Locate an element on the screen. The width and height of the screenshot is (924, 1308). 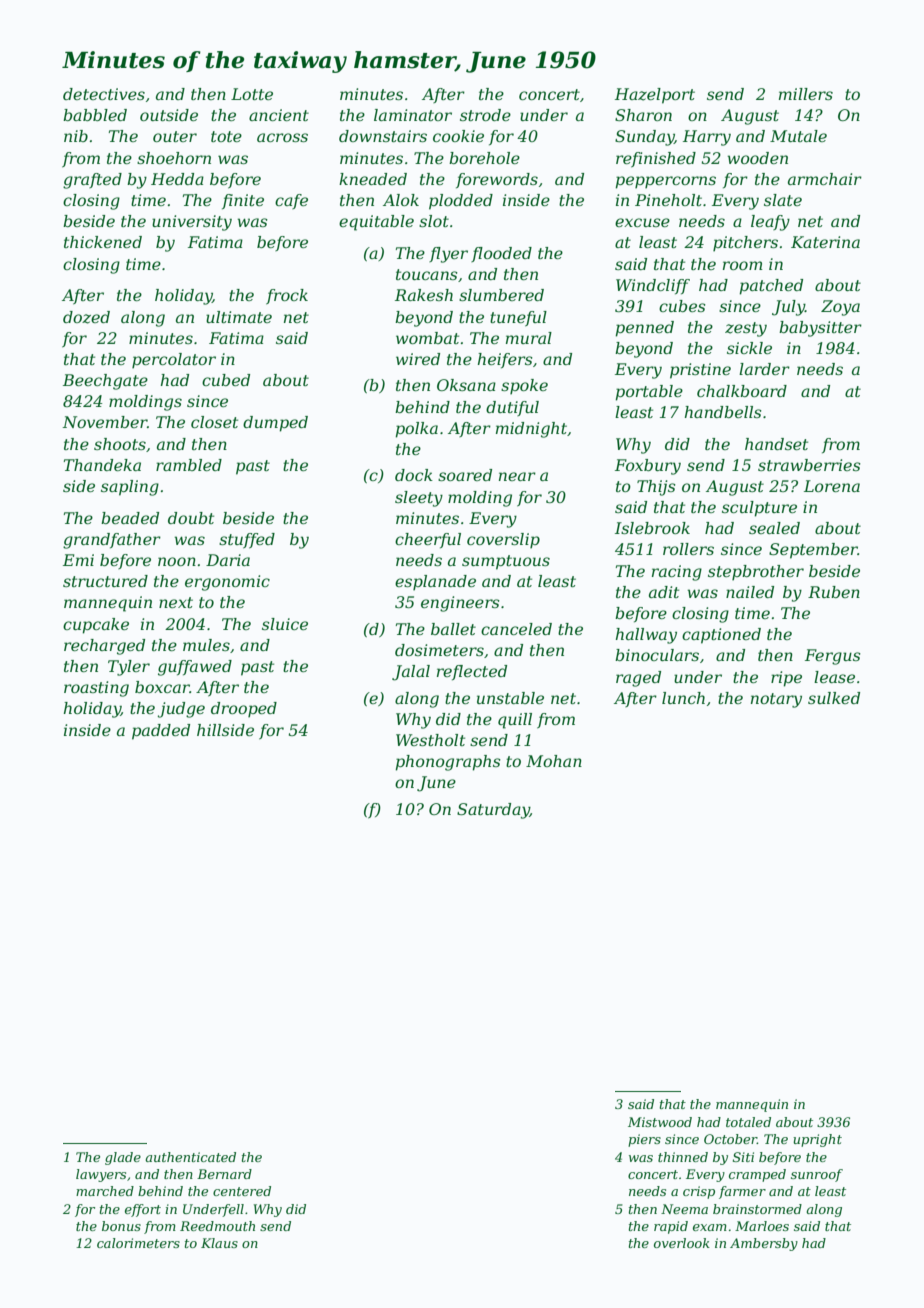
adit is located at coordinates (664, 592).
